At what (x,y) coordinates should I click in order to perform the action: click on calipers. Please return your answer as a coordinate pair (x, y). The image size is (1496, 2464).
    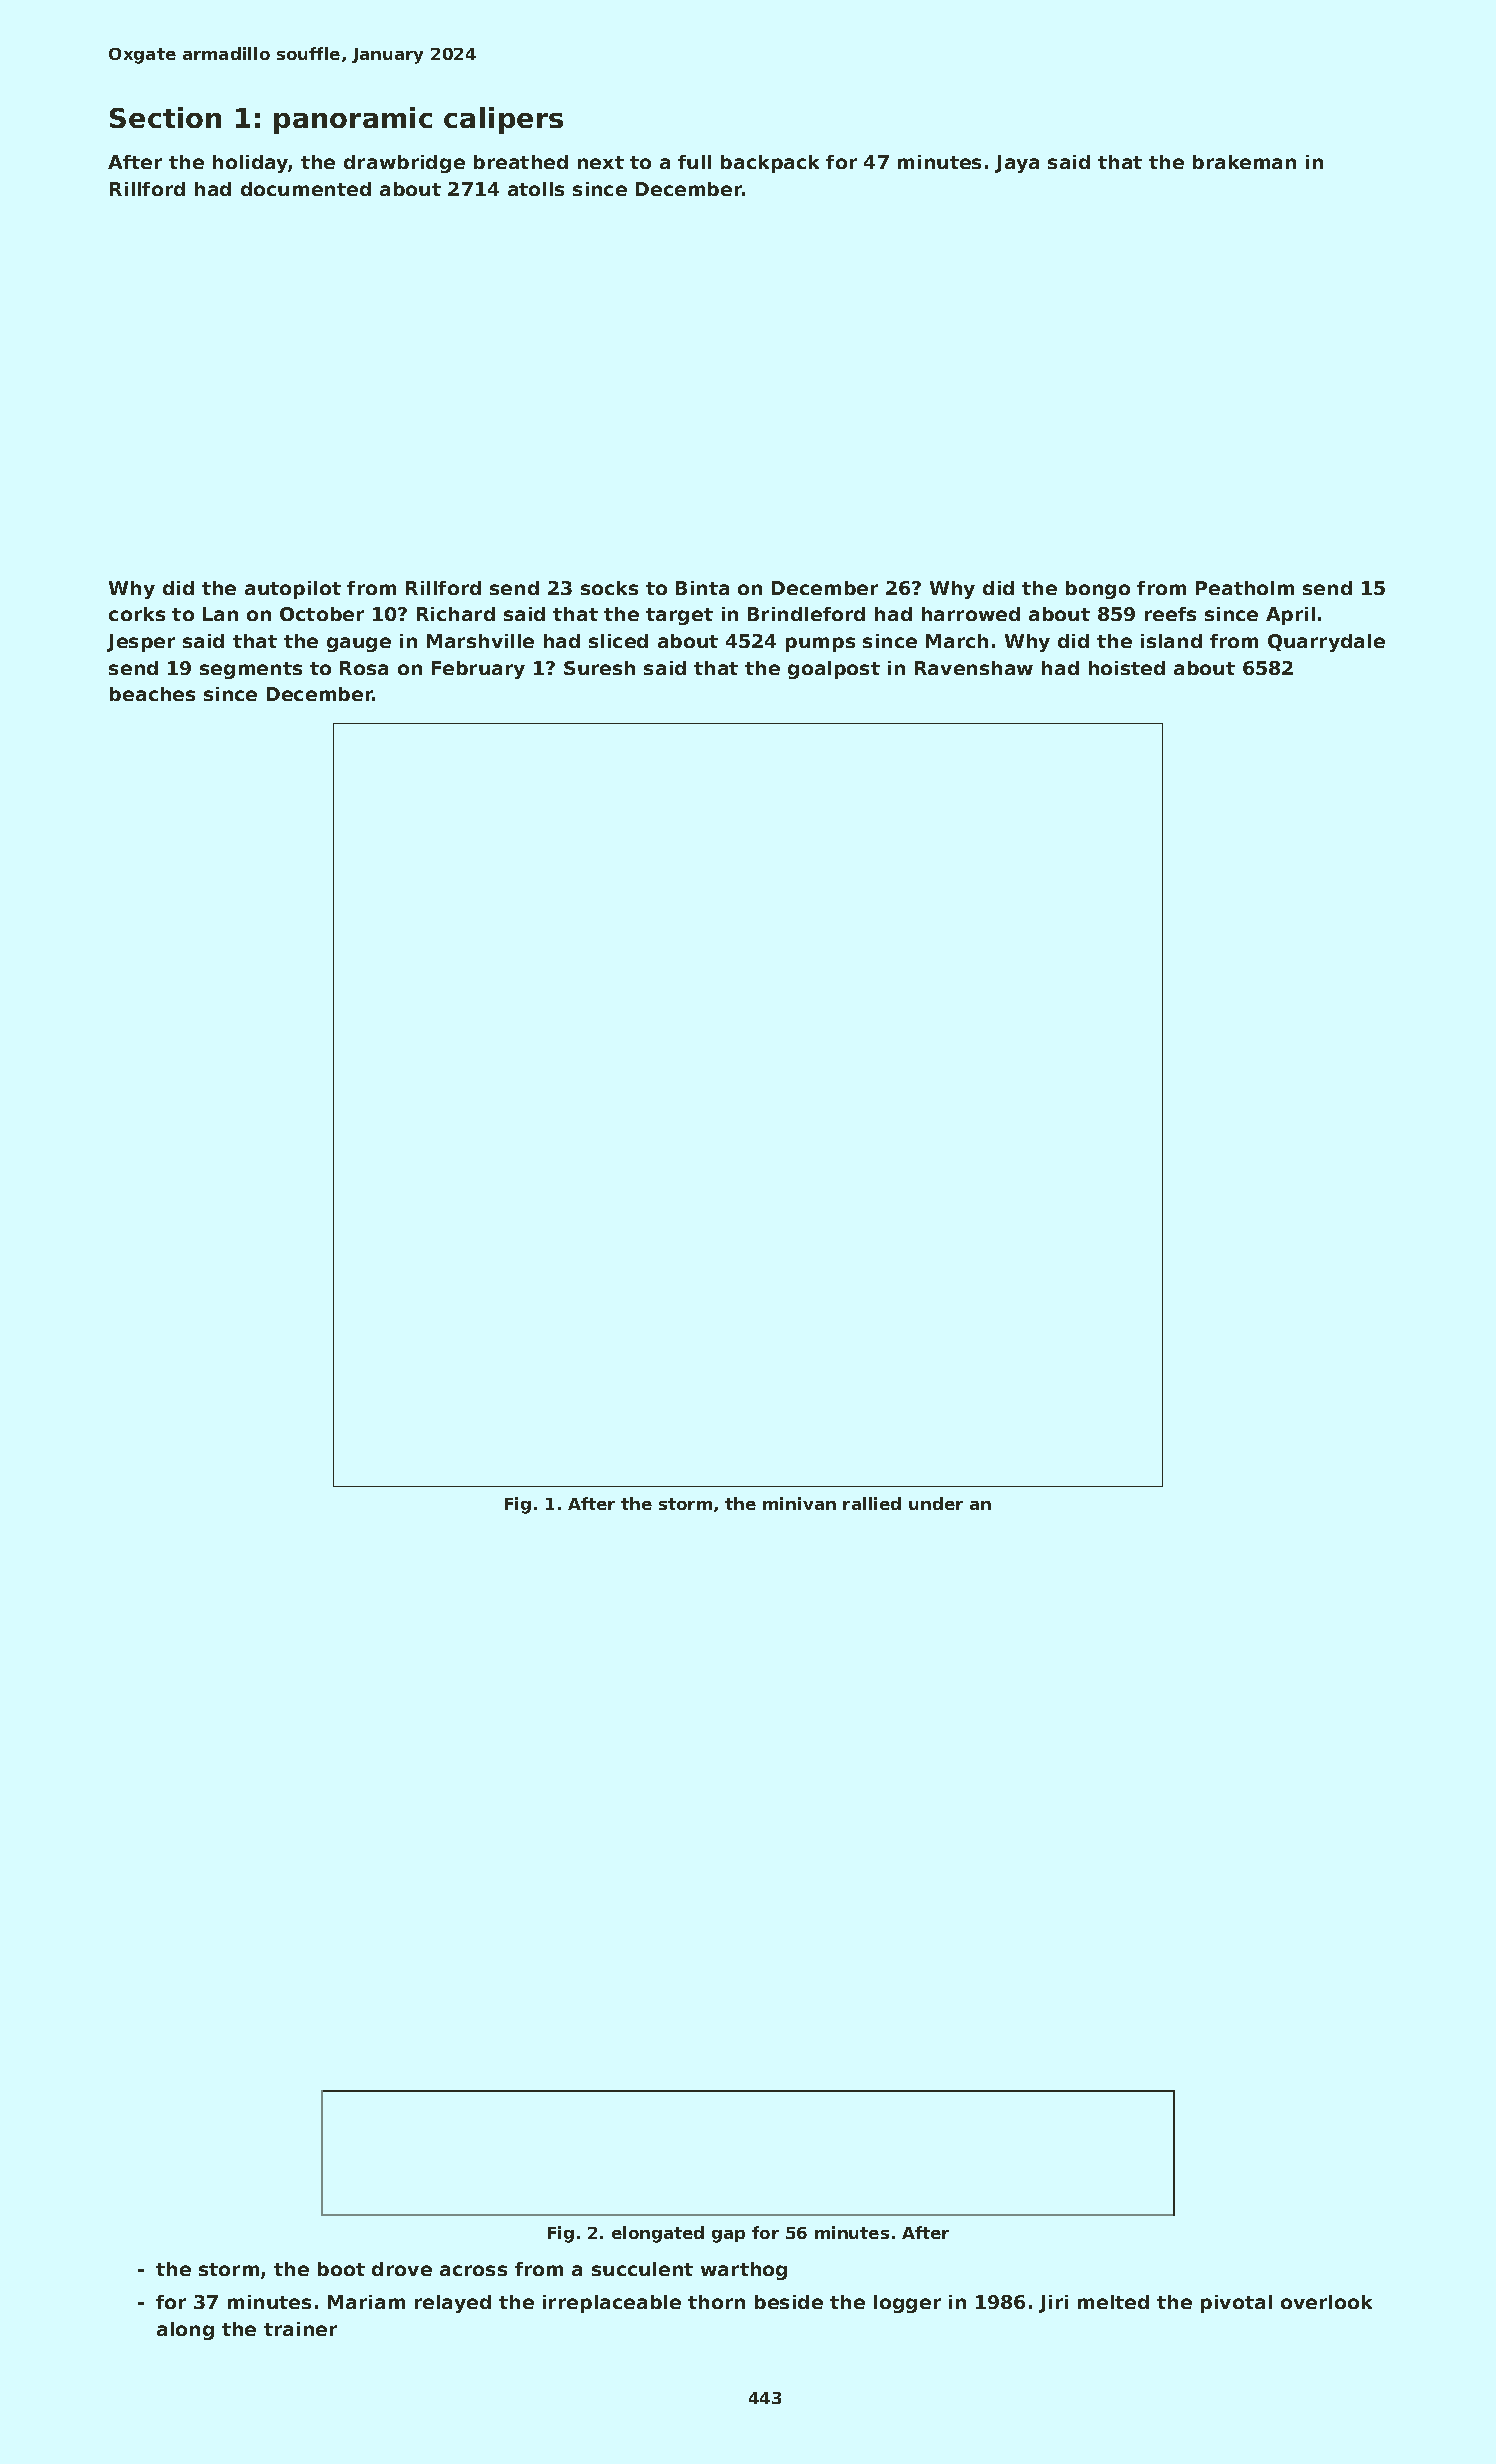
    Looking at the image, I should click on (503, 120).
